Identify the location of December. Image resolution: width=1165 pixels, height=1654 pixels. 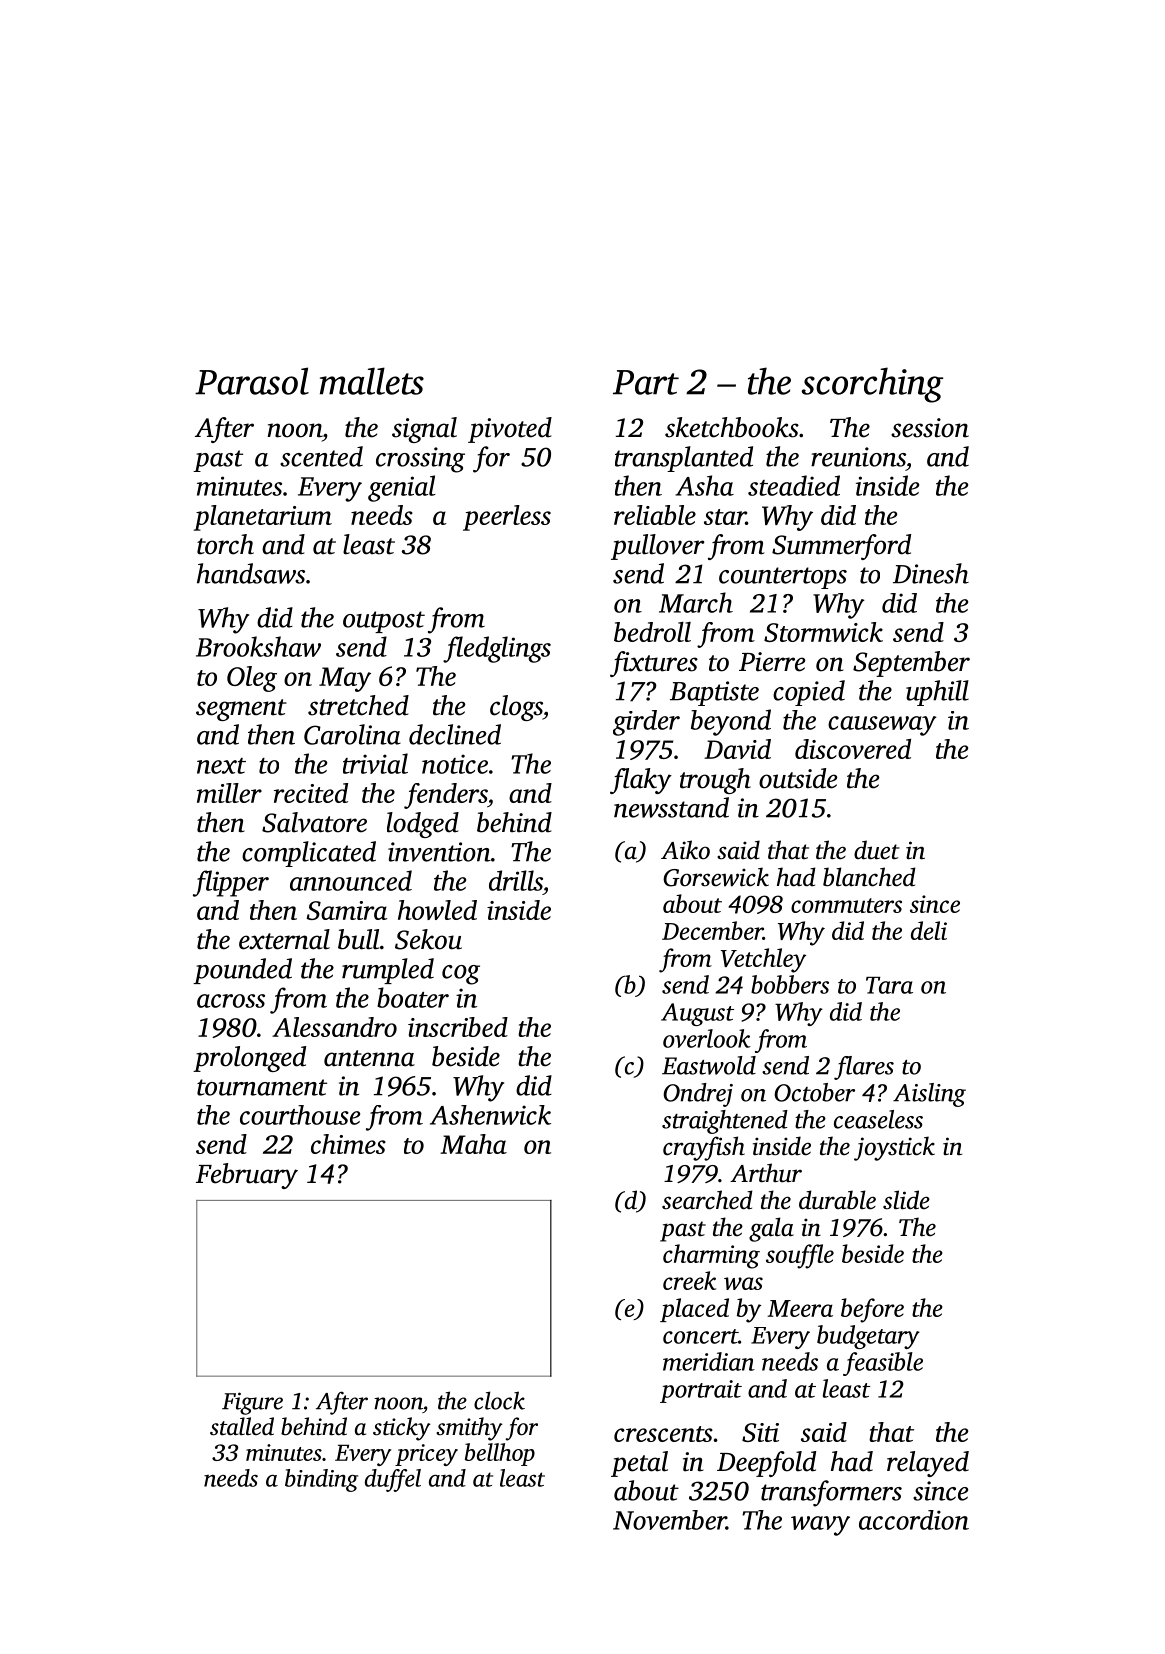
(712, 930).
